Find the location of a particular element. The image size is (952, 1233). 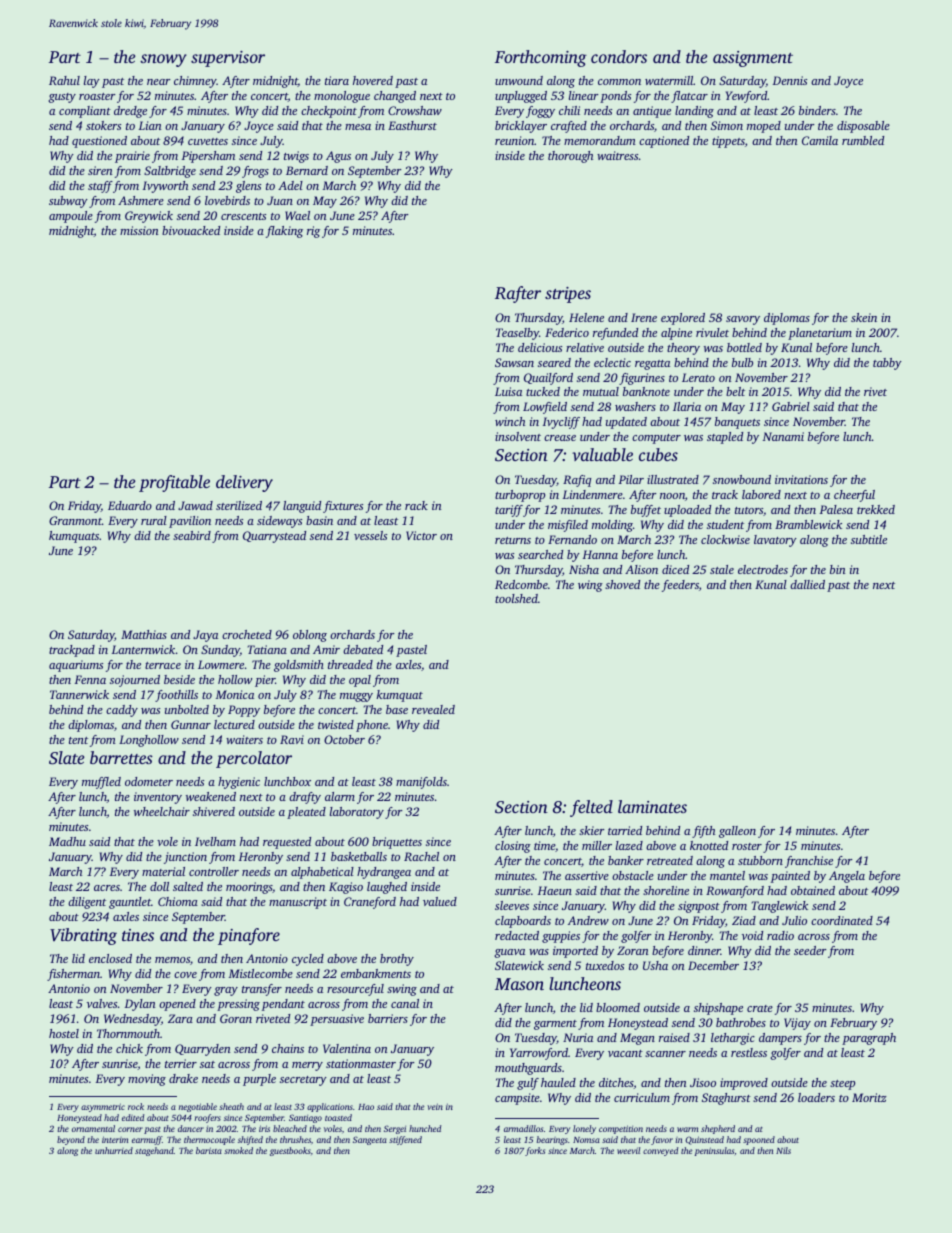

Easthurst is located at coordinates (412, 125).
